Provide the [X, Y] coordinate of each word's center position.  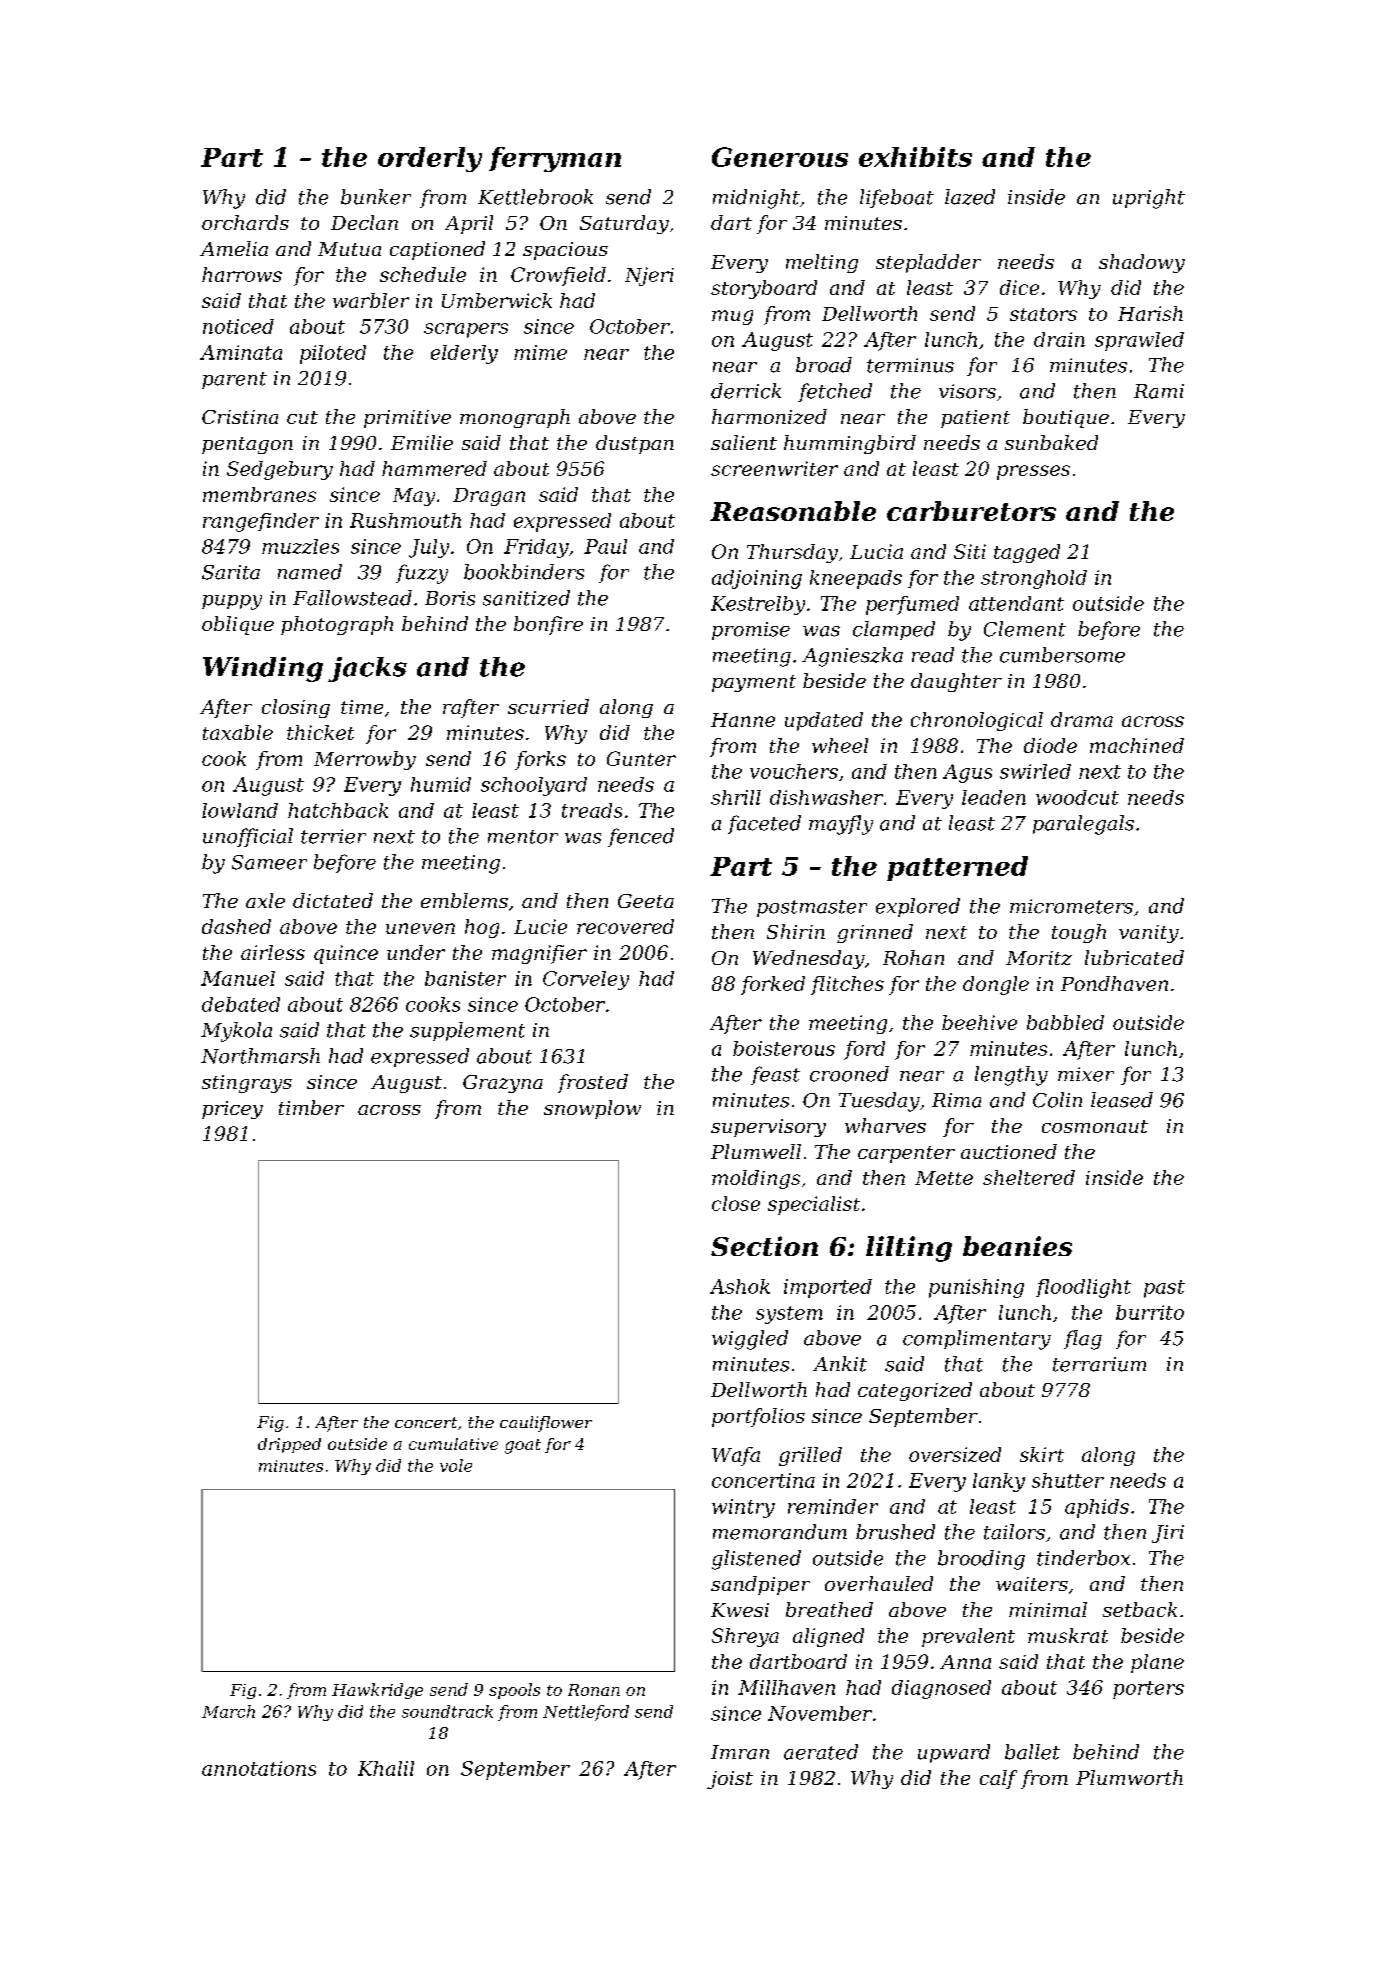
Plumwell [756, 1151]
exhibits [915, 157]
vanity [1149, 934]
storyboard [764, 289]
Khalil [386, 1768]
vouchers [794, 771]
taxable [238, 732]
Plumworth [1129, 1777]
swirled [1035, 771]
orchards [245, 222]
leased [1122, 1100]
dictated [333, 900]
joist [730, 1780]
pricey [232, 1110]
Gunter [641, 758]
